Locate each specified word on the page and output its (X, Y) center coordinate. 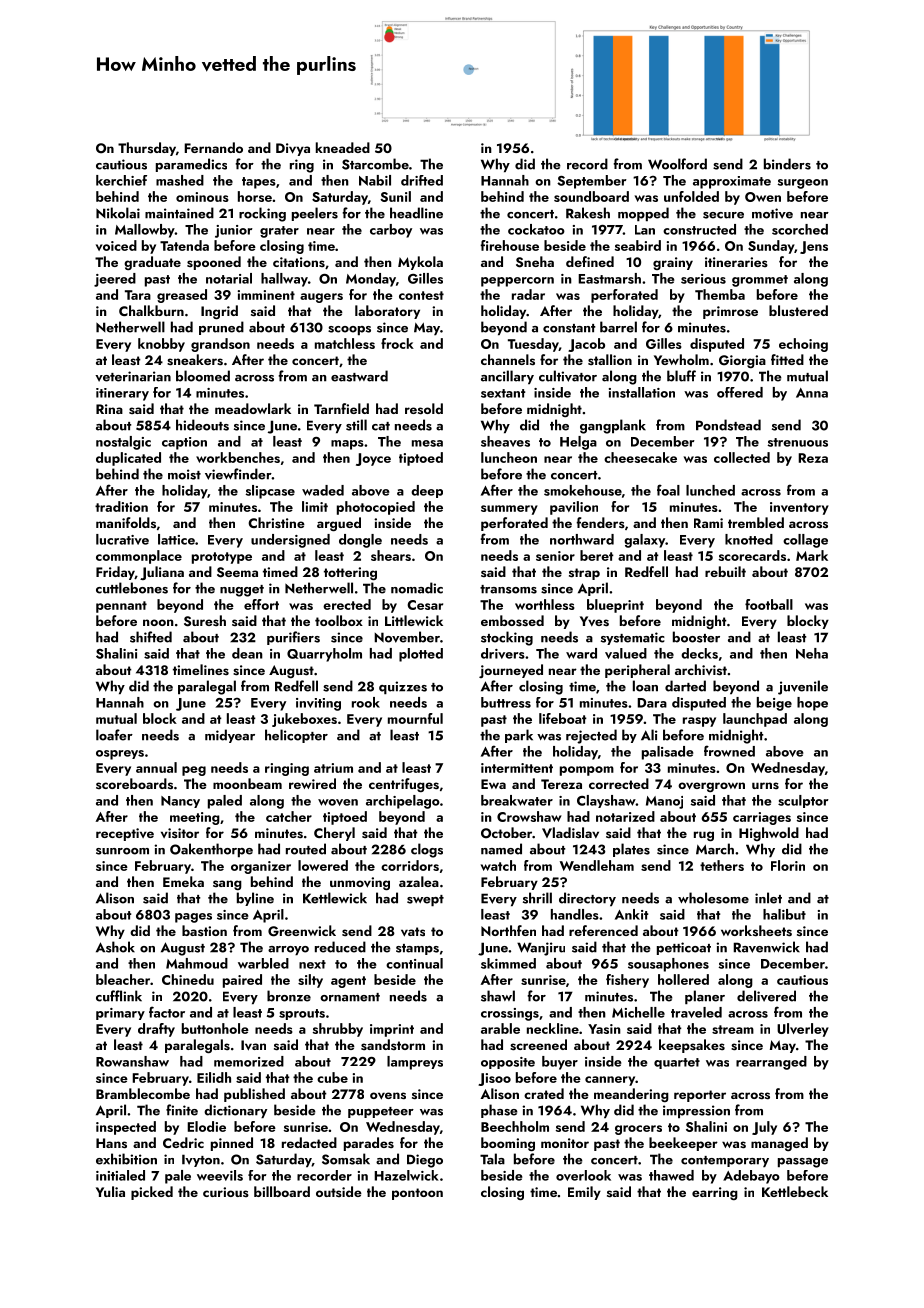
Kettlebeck (795, 1191)
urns (765, 786)
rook (366, 702)
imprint (392, 1030)
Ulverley (803, 1030)
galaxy (644, 541)
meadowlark (253, 408)
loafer (114, 735)
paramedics (191, 165)
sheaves (505, 441)
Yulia (110, 1191)
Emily (584, 1193)
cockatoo (536, 229)
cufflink (119, 996)
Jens (814, 247)
